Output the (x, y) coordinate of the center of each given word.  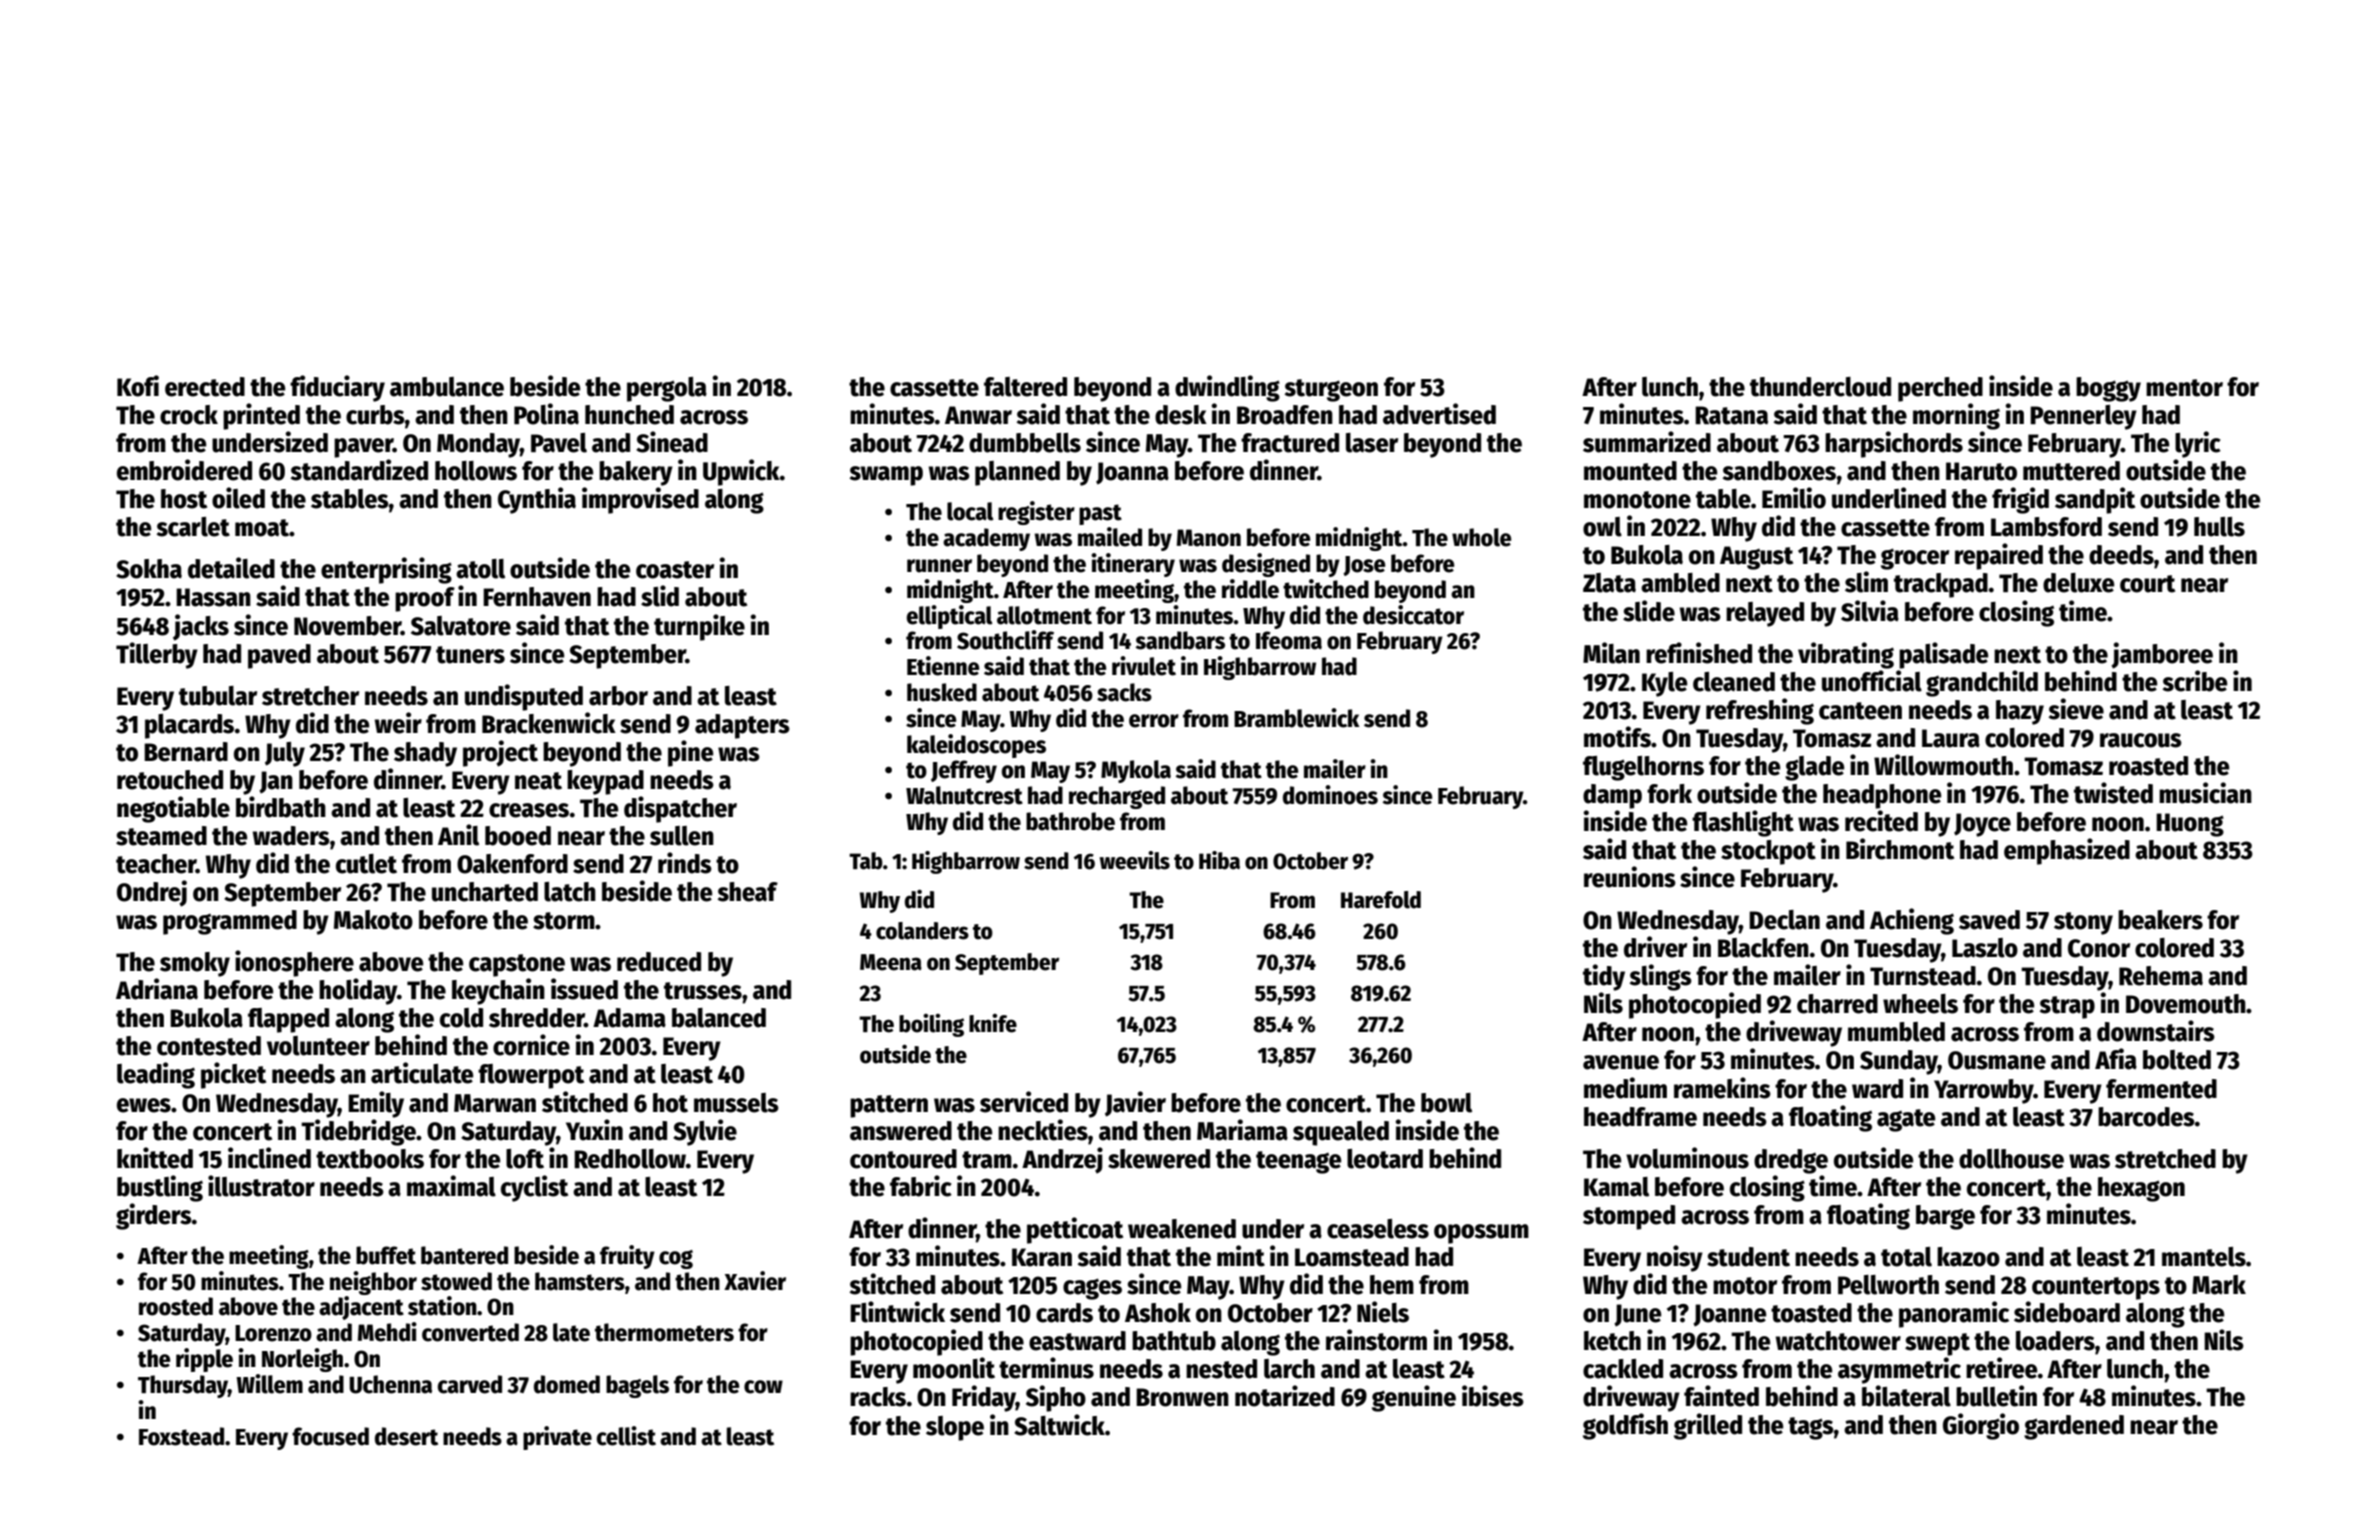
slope (955, 1428)
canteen (1860, 711)
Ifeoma (1289, 640)
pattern (889, 1106)
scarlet (193, 527)
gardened (2074, 1427)
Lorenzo (273, 1333)
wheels (1920, 1004)
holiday (358, 991)
